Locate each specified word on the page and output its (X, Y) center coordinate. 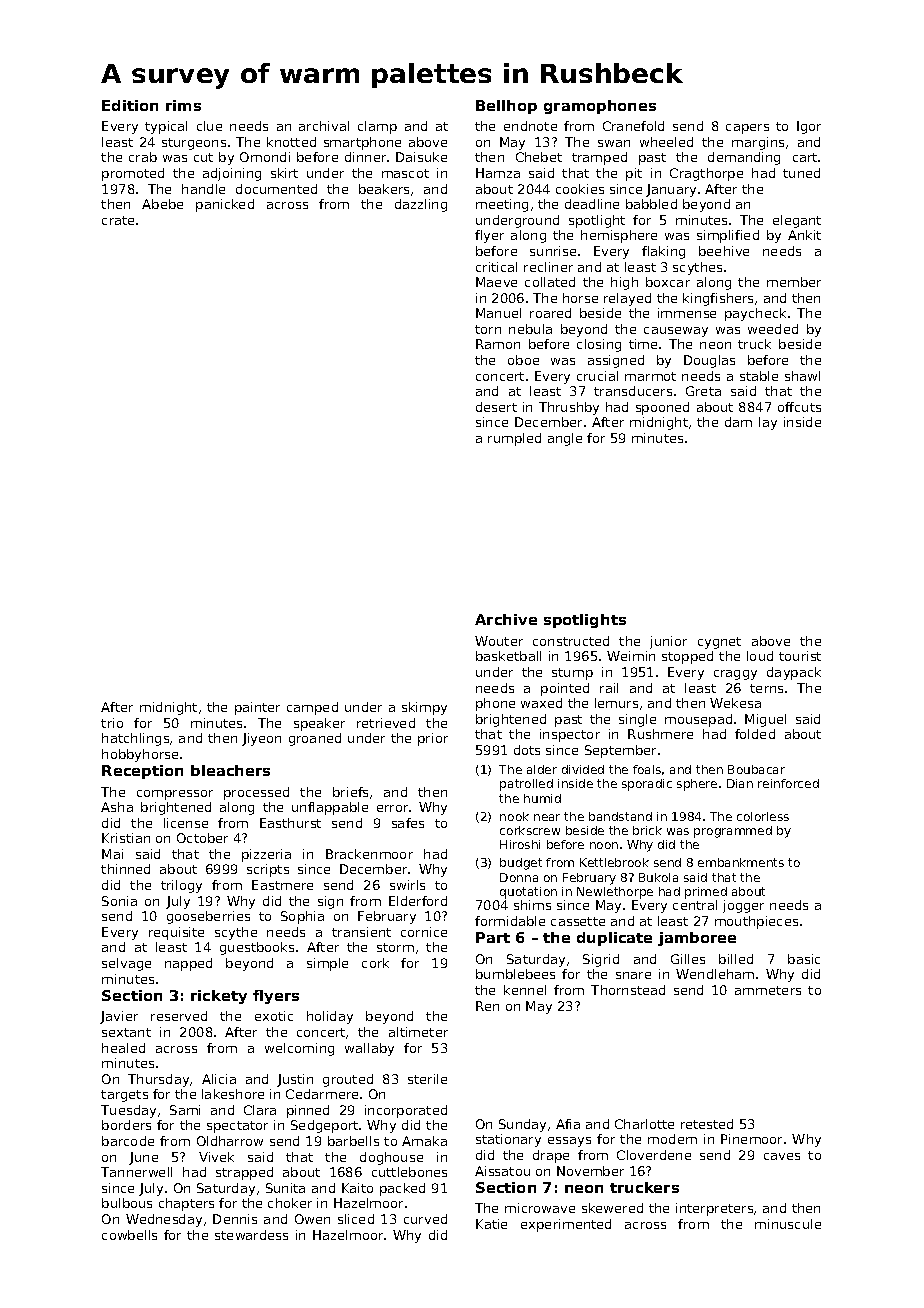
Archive (506, 619)
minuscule (788, 1224)
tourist (800, 656)
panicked (225, 205)
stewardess (251, 1235)
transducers (633, 391)
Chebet (539, 157)
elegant (797, 221)
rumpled (514, 439)
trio (112, 723)
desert (496, 407)
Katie (491, 1224)
